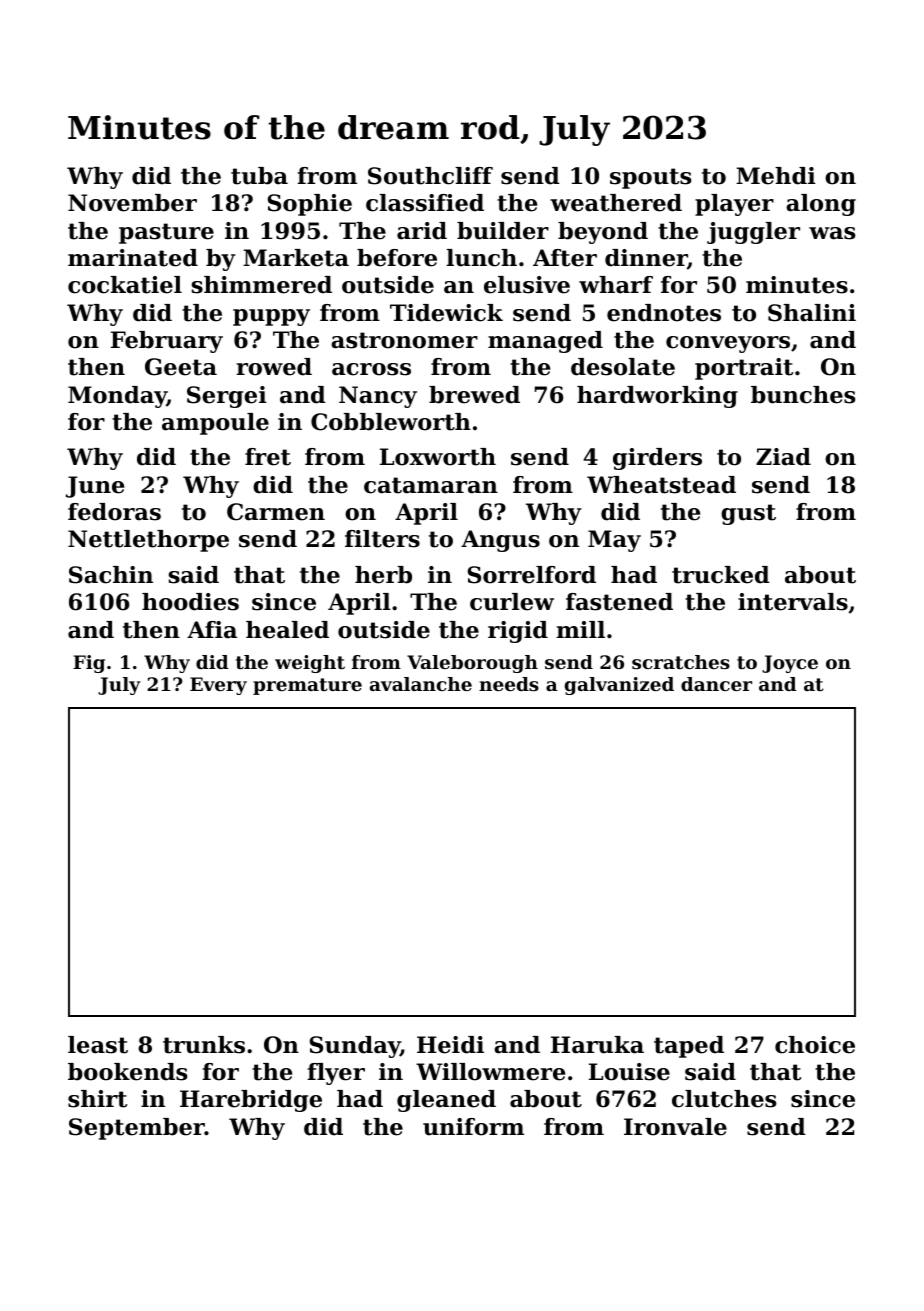  I want to click on avalanche, so click(421, 684).
